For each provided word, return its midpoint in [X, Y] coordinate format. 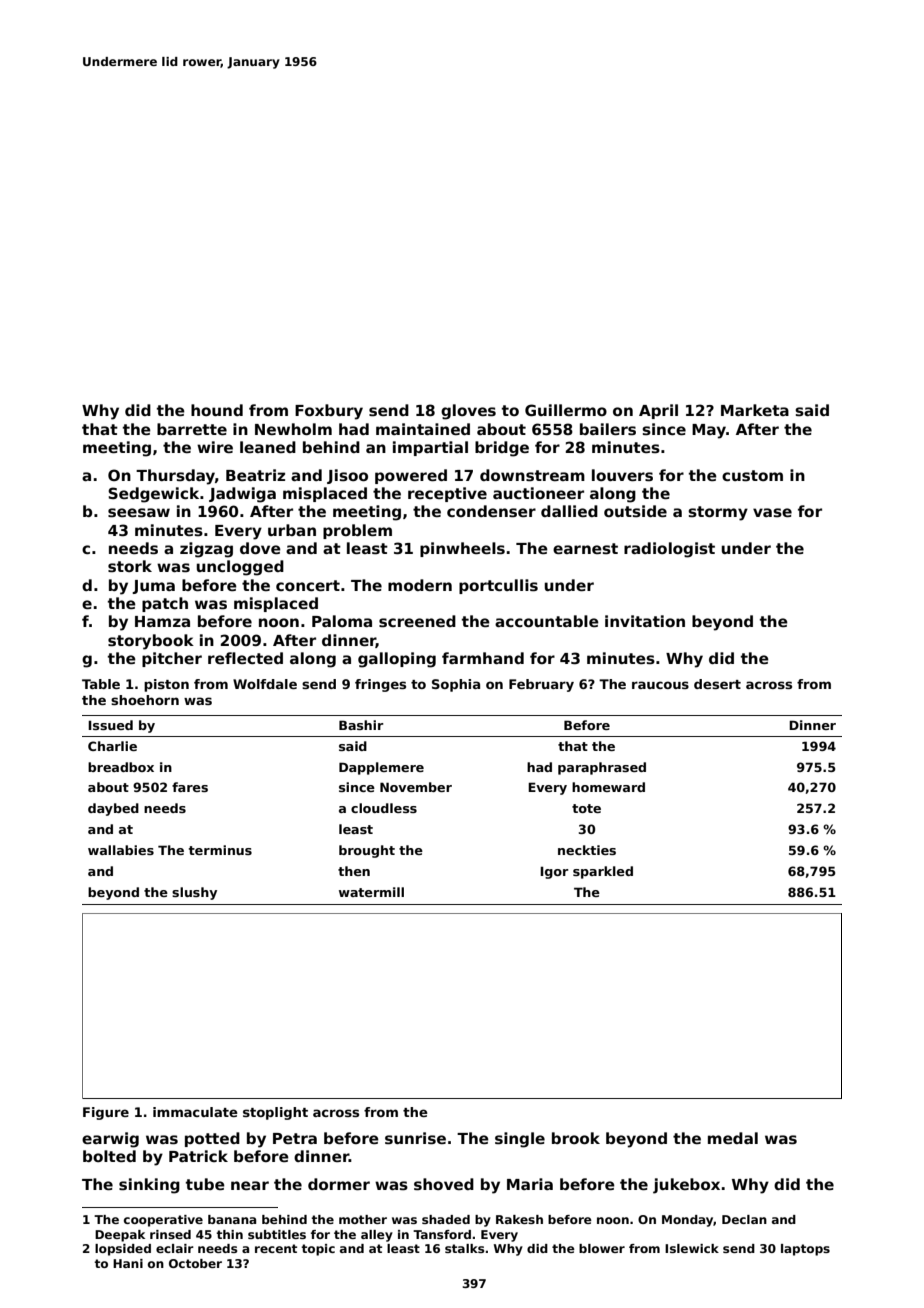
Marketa [755, 410]
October [195, 1263]
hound [217, 410]
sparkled [603, 872]
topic [318, 1250]
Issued [110, 725]
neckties [587, 850]
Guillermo [566, 410]
